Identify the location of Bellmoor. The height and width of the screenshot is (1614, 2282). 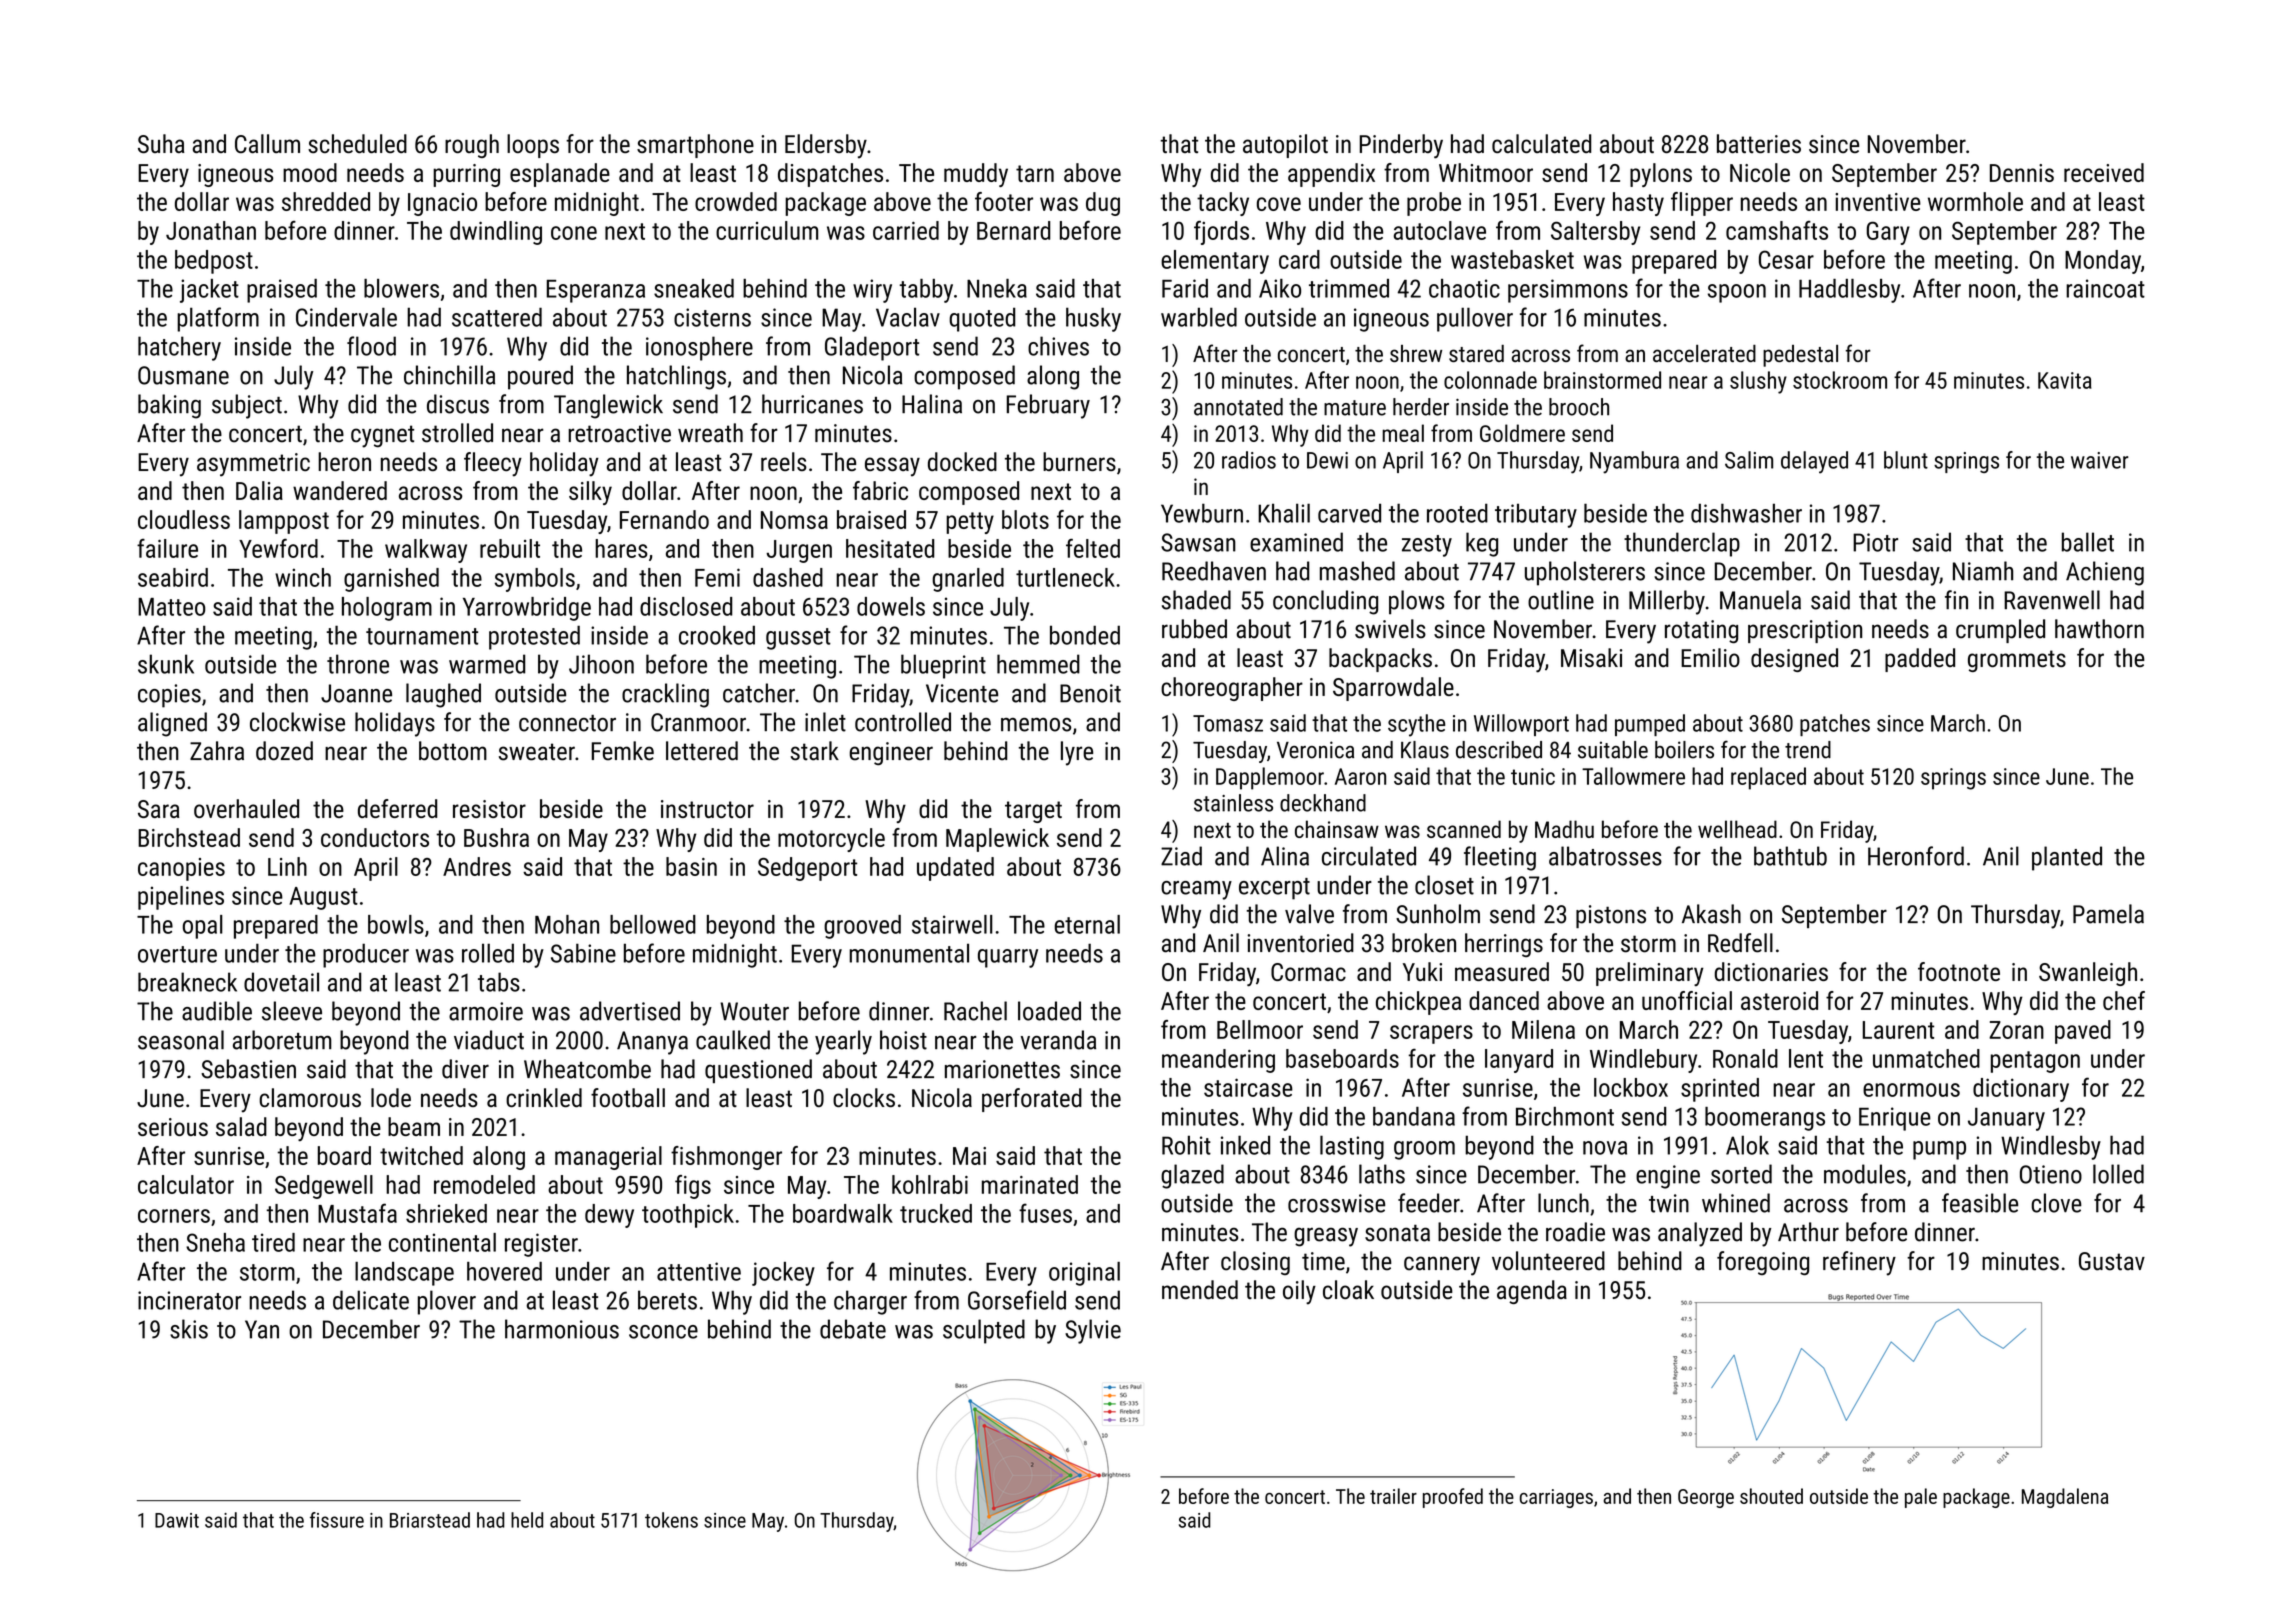
(1260, 1029).
